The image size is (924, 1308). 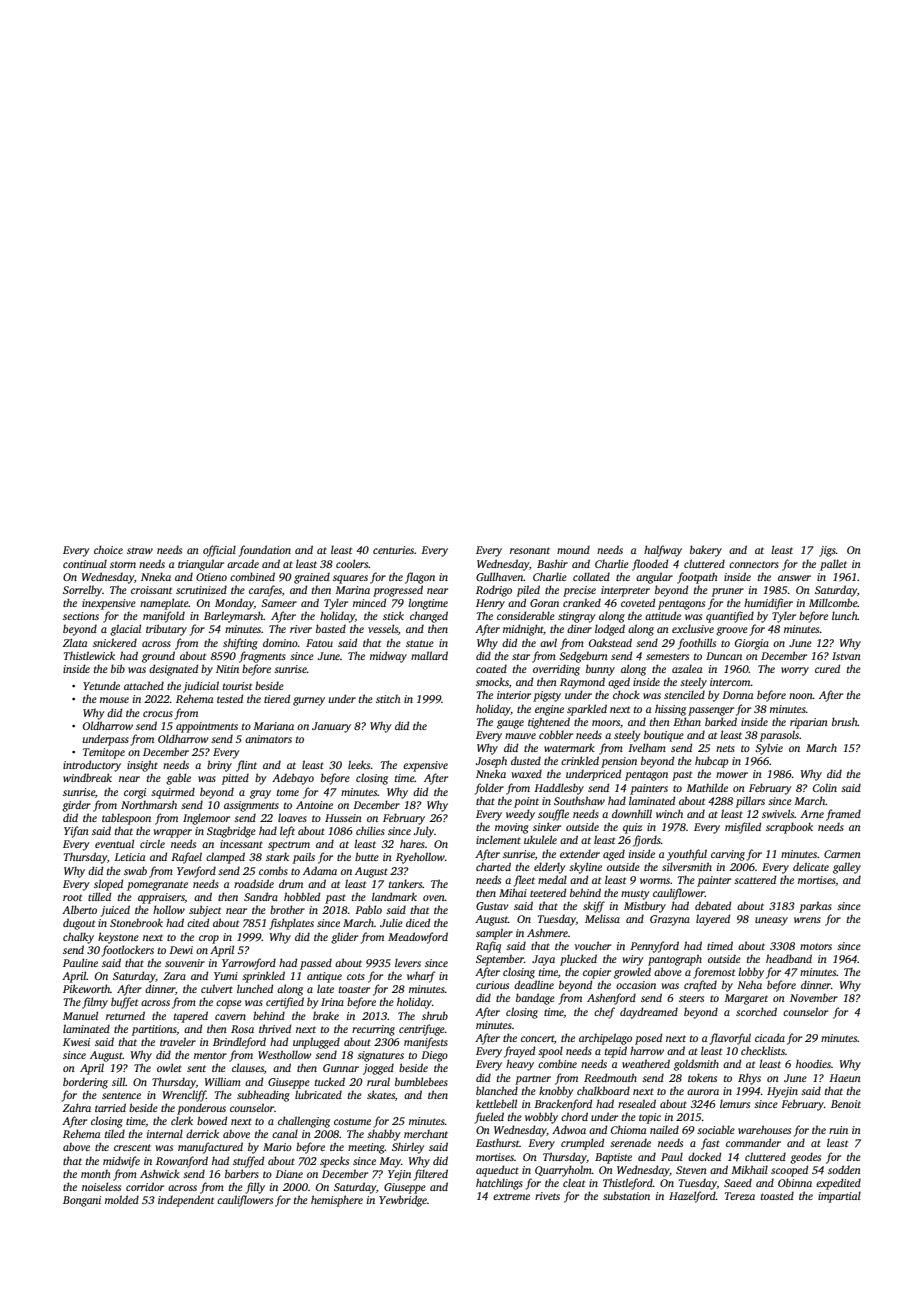 I want to click on Diane, so click(x=289, y=1174).
